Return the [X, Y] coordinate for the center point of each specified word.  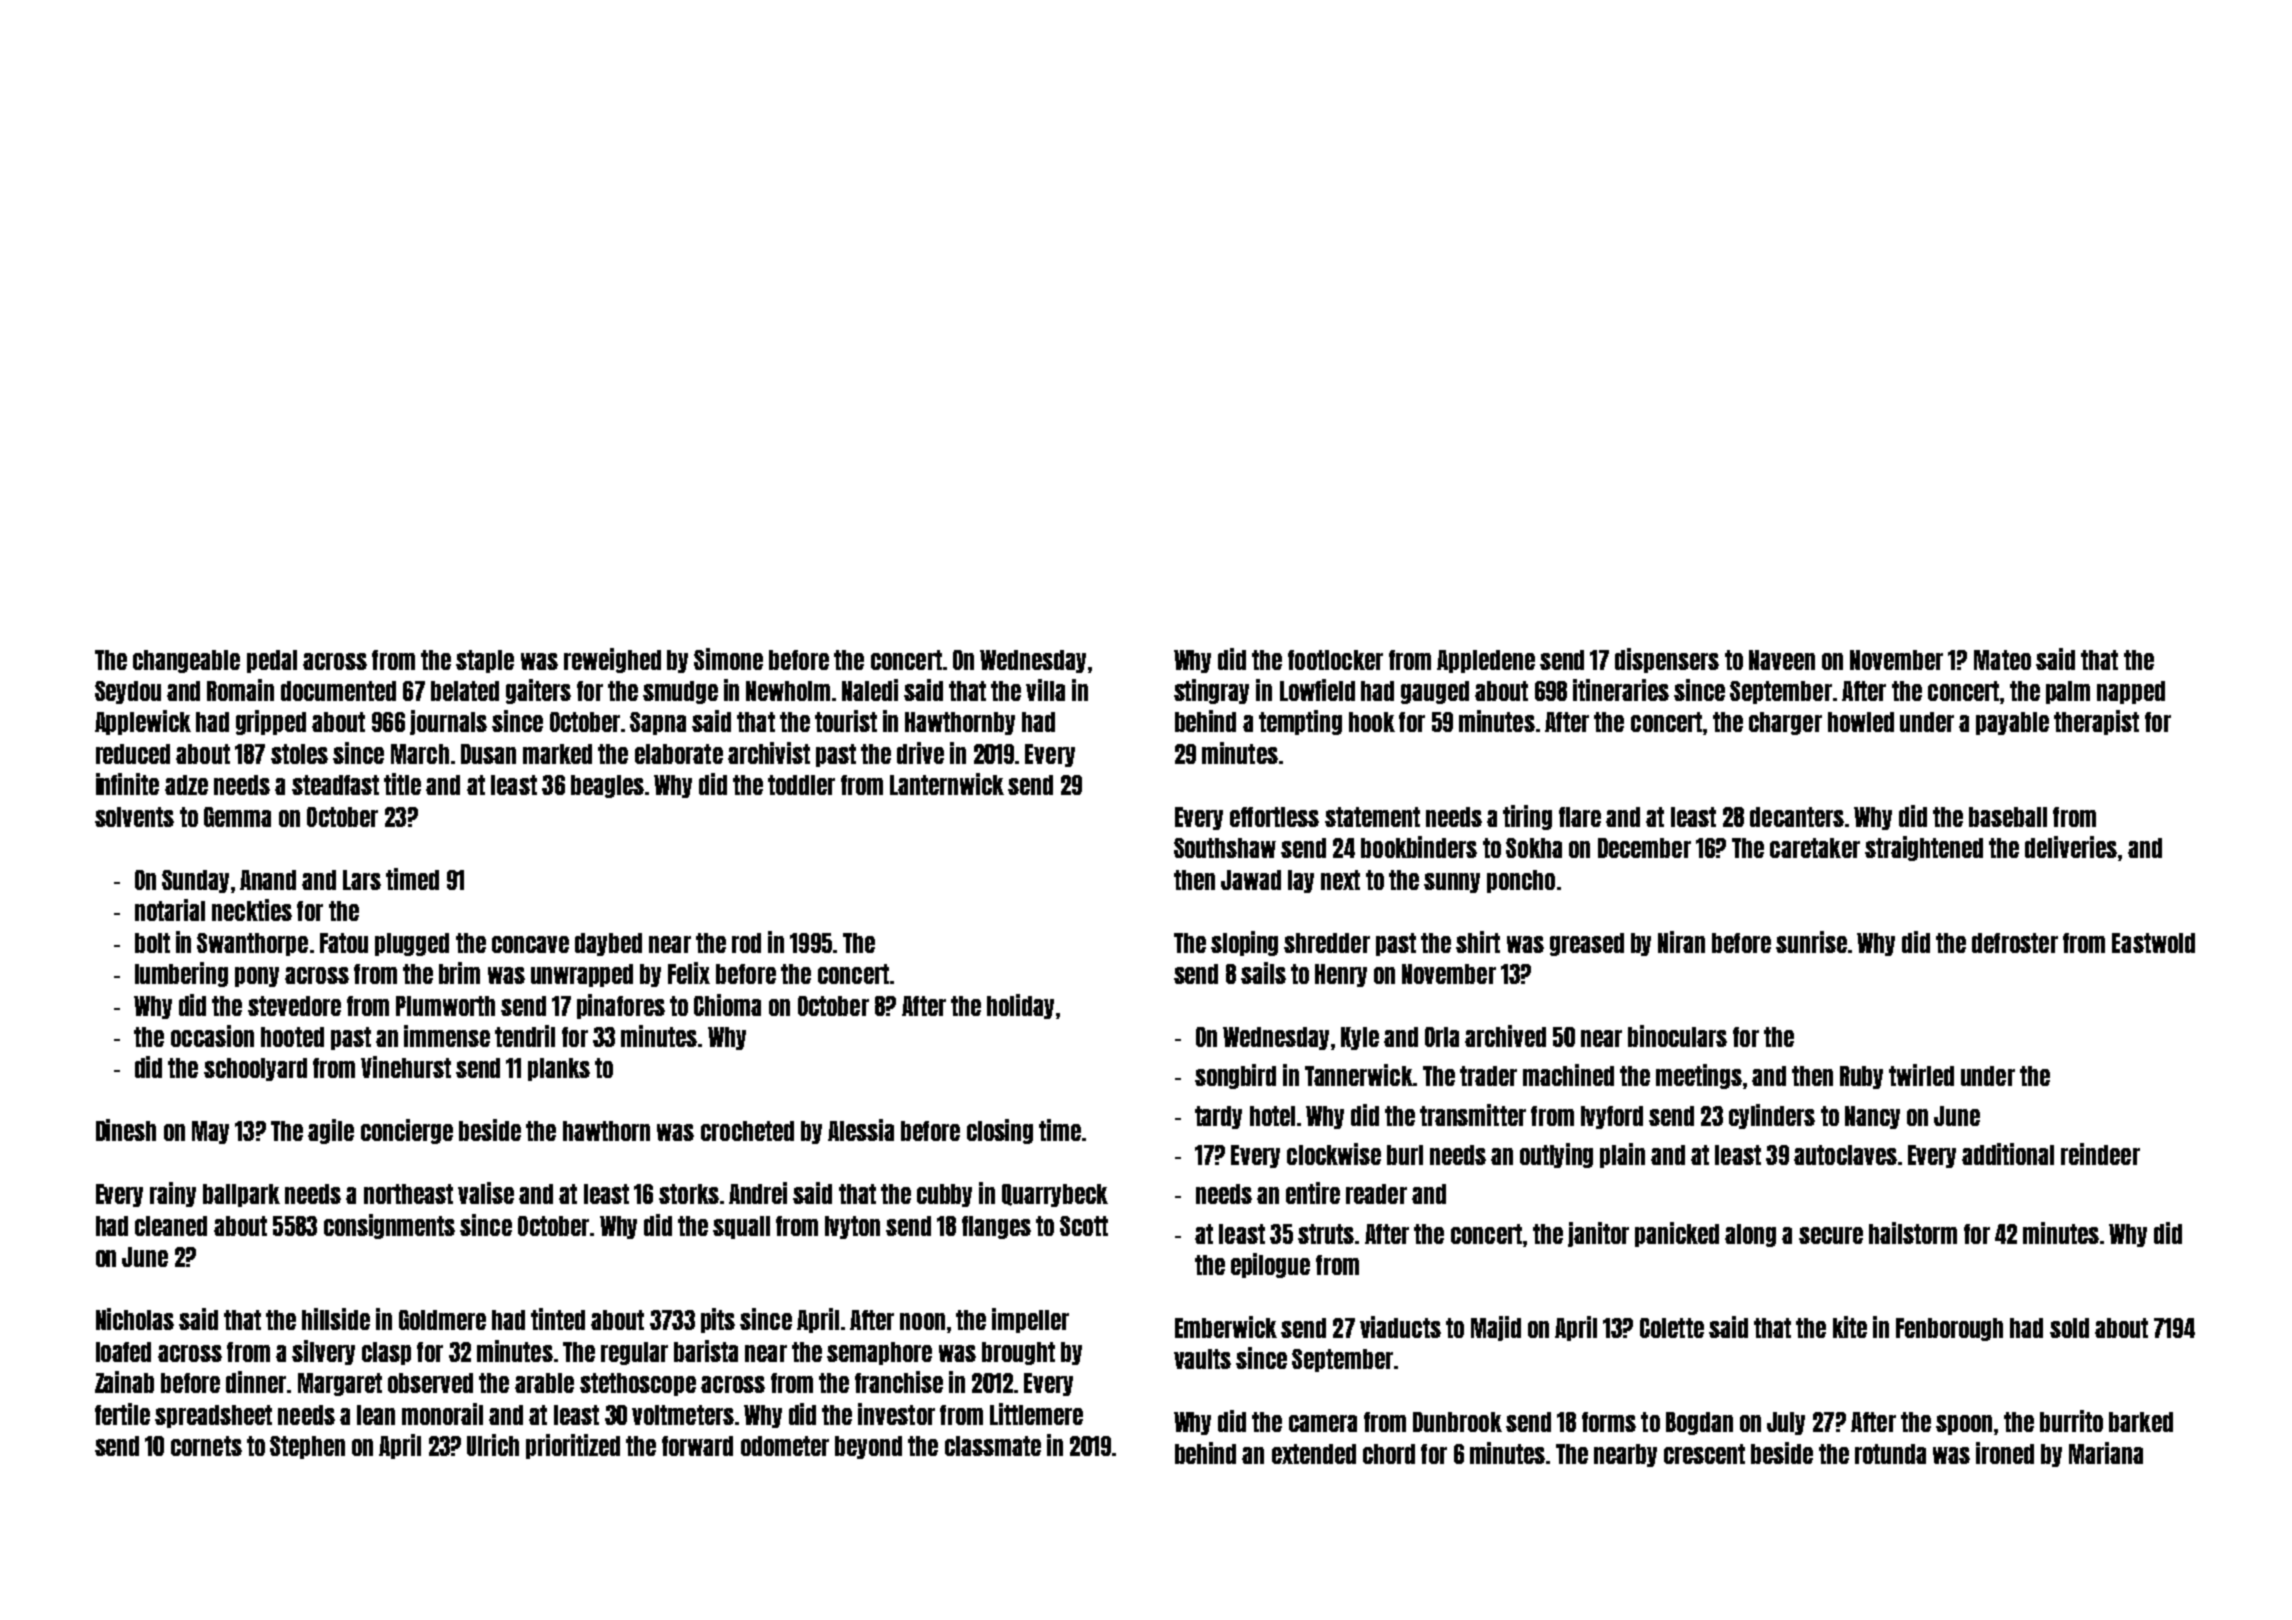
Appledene [1486, 661]
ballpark [241, 1195]
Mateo [2002, 660]
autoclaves [1845, 1155]
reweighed [612, 660]
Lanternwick [947, 784]
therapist [2096, 722]
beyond [868, 1447]
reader [1376, 1194]
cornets [206, 1446]
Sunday [195, 881]
